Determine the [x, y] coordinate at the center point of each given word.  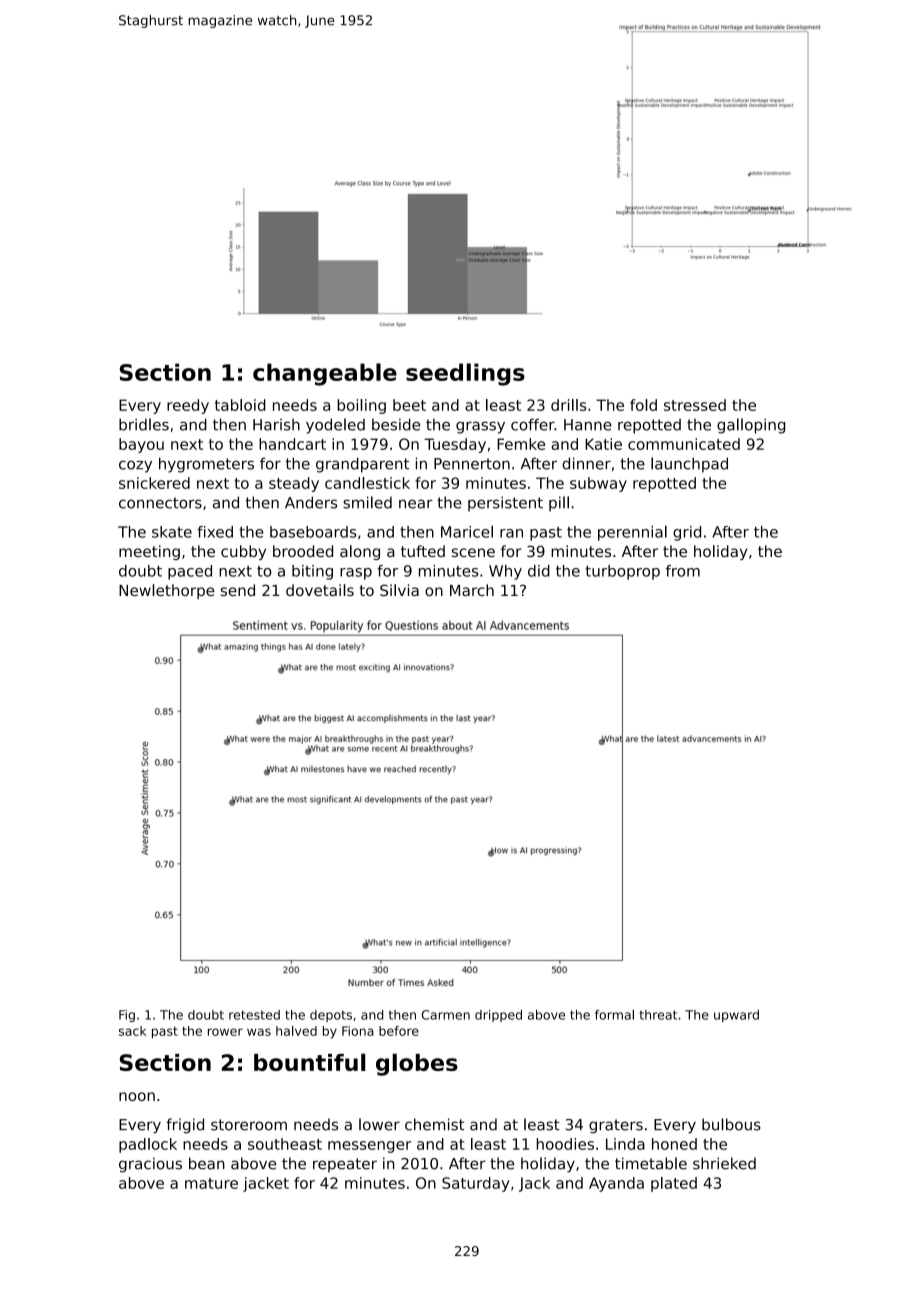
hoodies [565, 1144]
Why [505, 572]
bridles [144, 424]
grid [687, 533]
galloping [751, 426]
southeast [285, 1144]
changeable [325, 374]
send [238, 590]
